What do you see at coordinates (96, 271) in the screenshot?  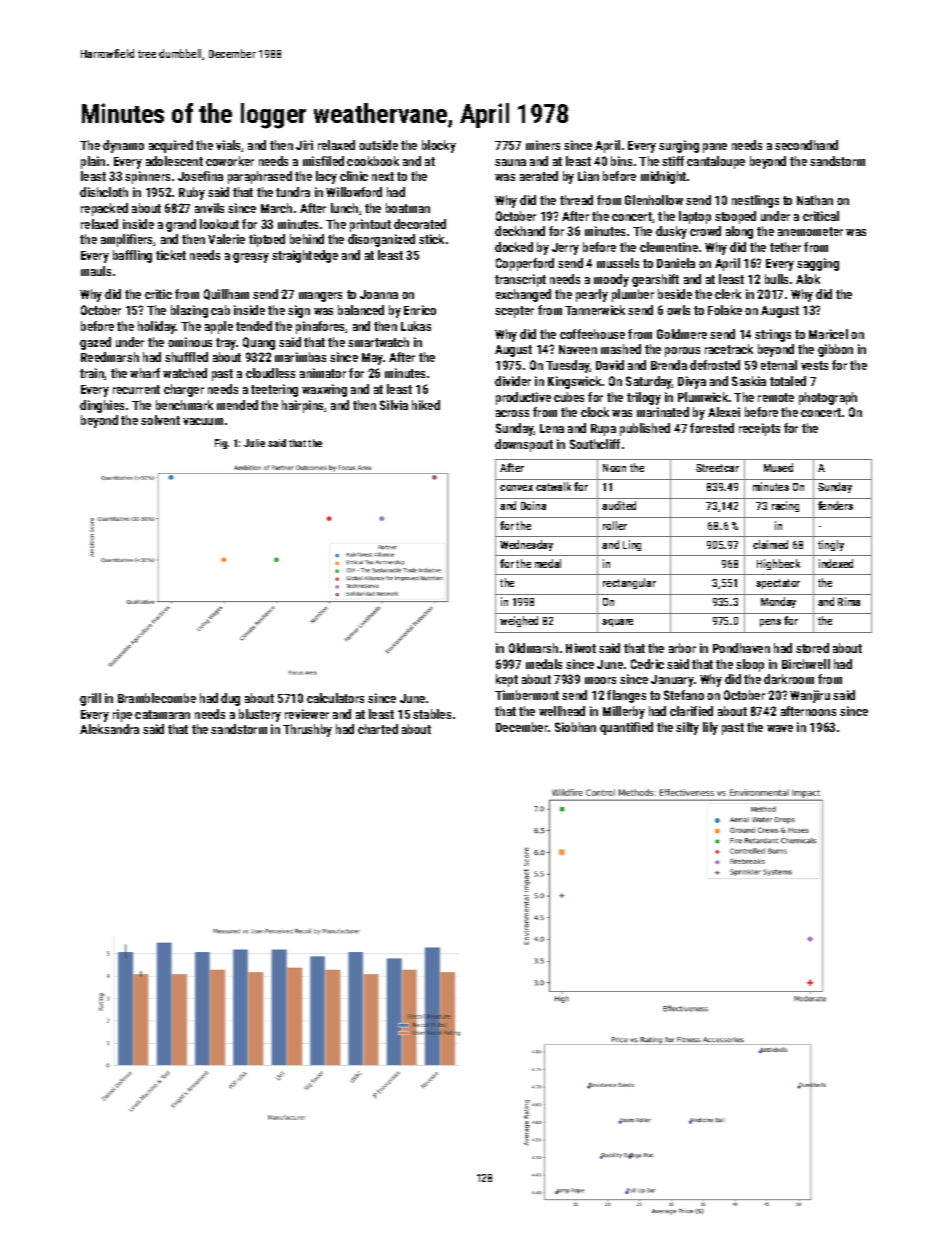 I see `mauls` at bounding box center [96, 271].
